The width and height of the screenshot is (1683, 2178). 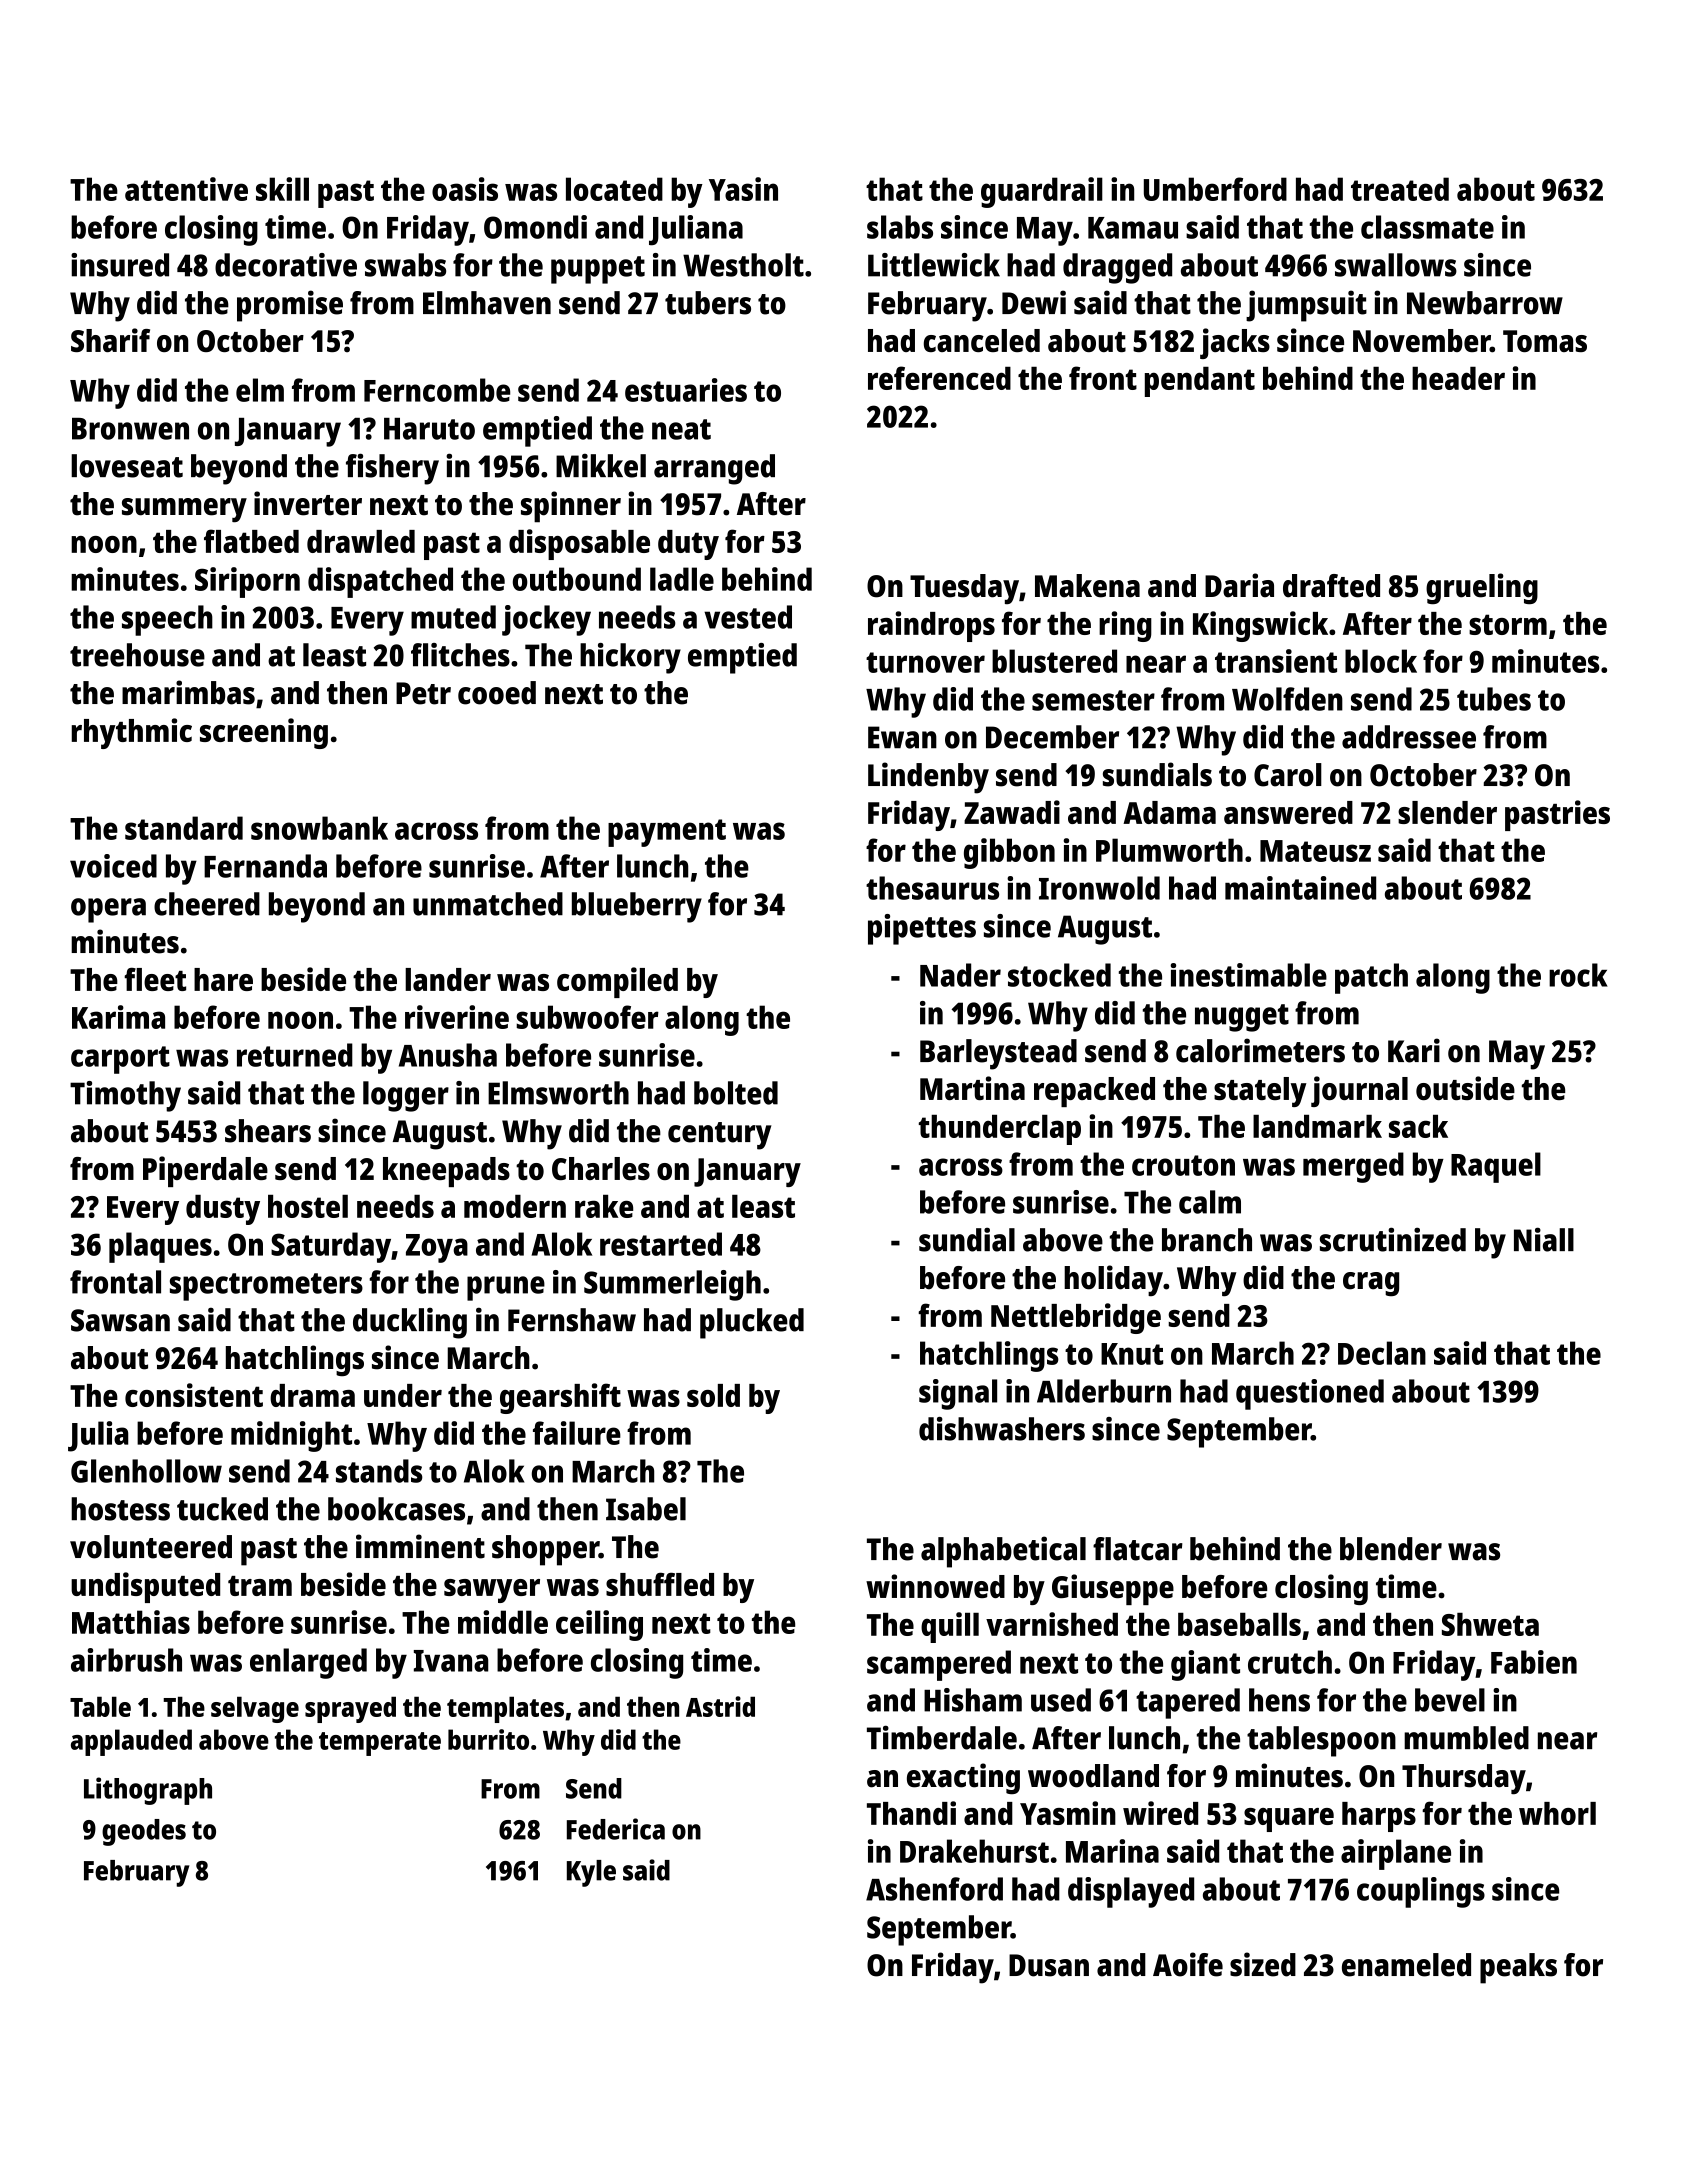 I want to click on Umberford, so click(x=1215, y=189).
